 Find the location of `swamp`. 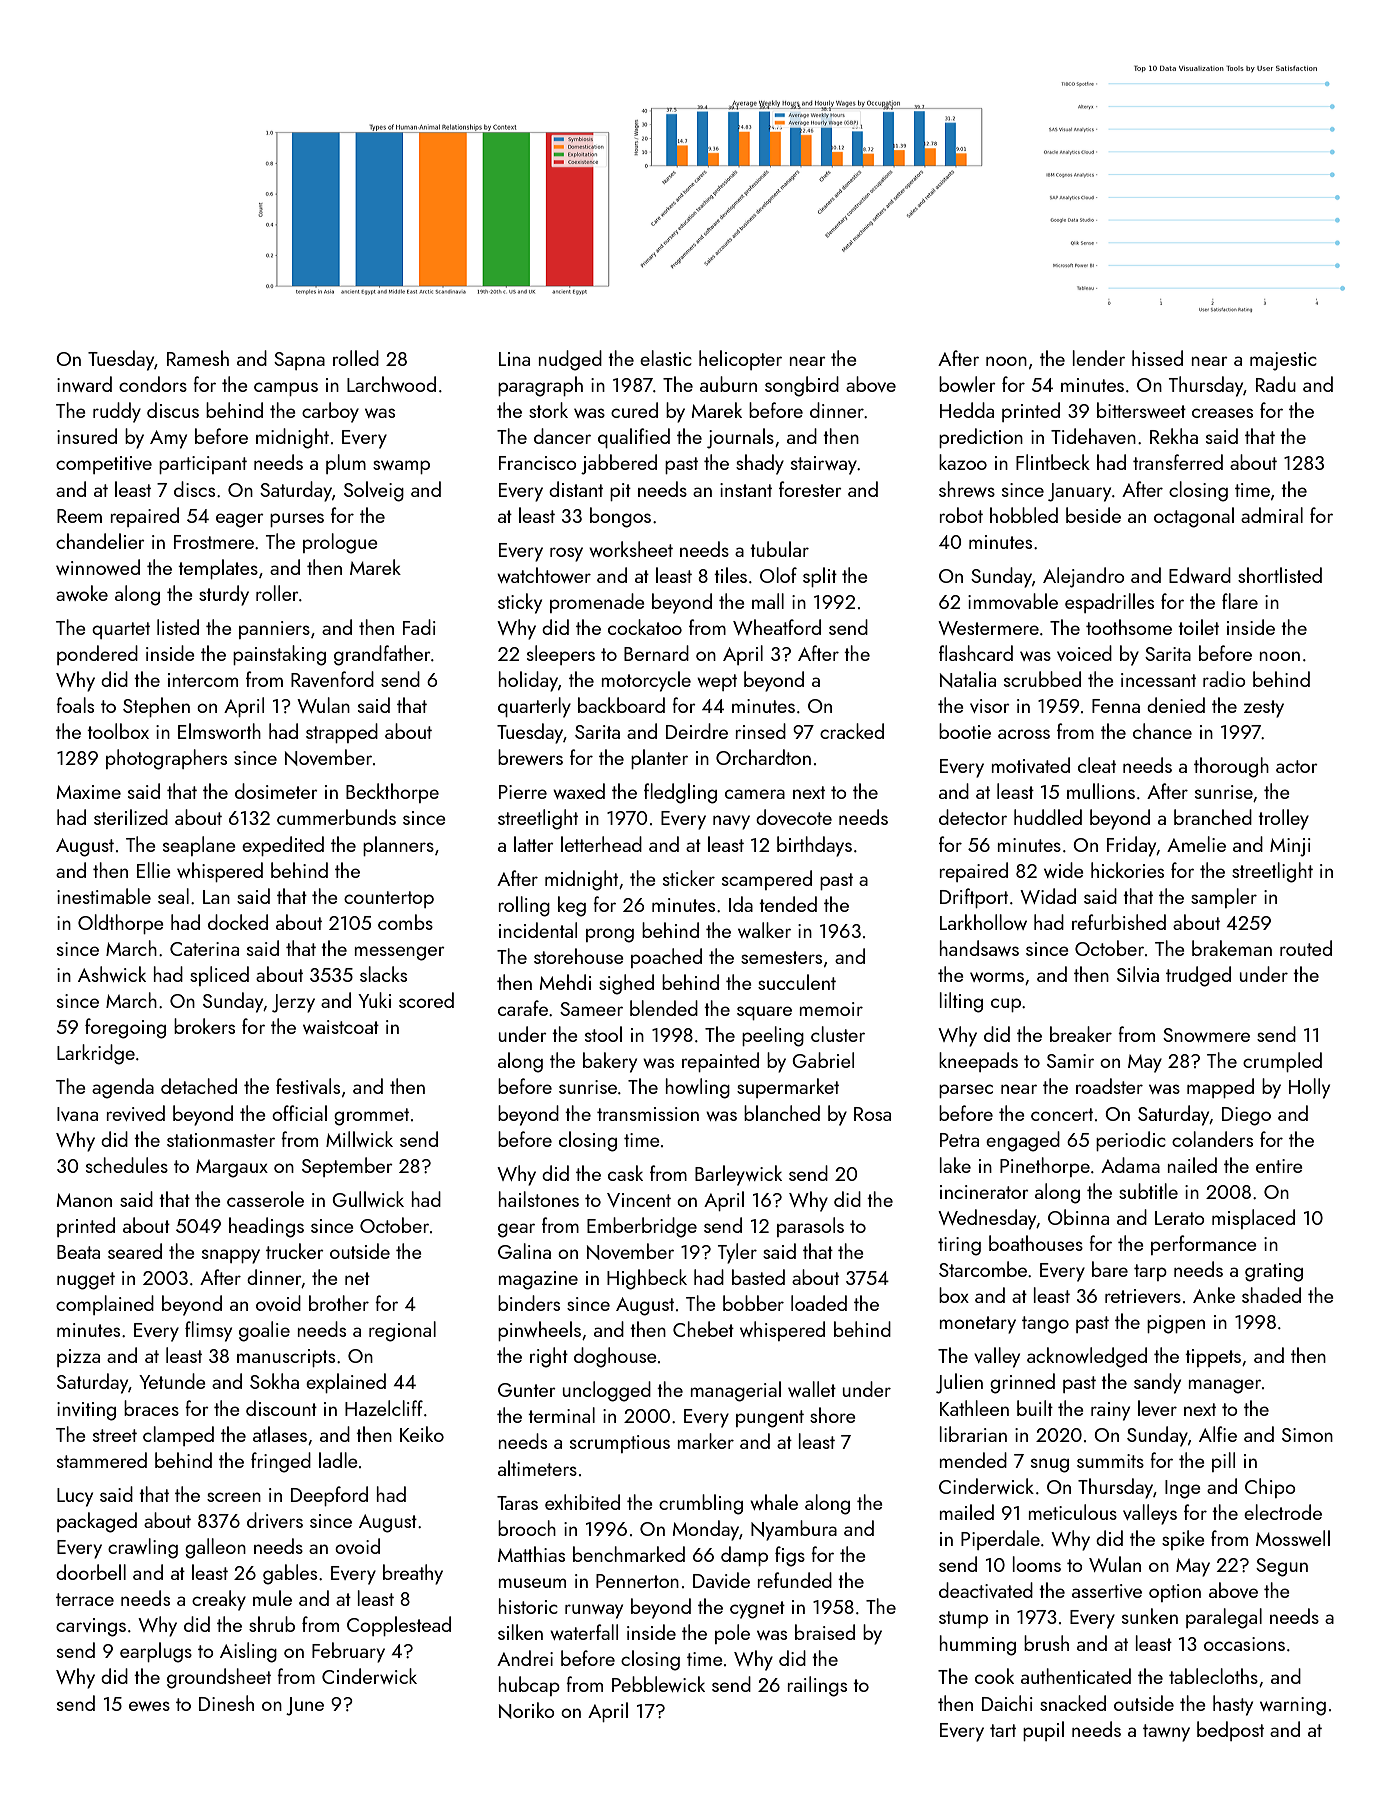

swamp is located at coordinates (401, 467).
